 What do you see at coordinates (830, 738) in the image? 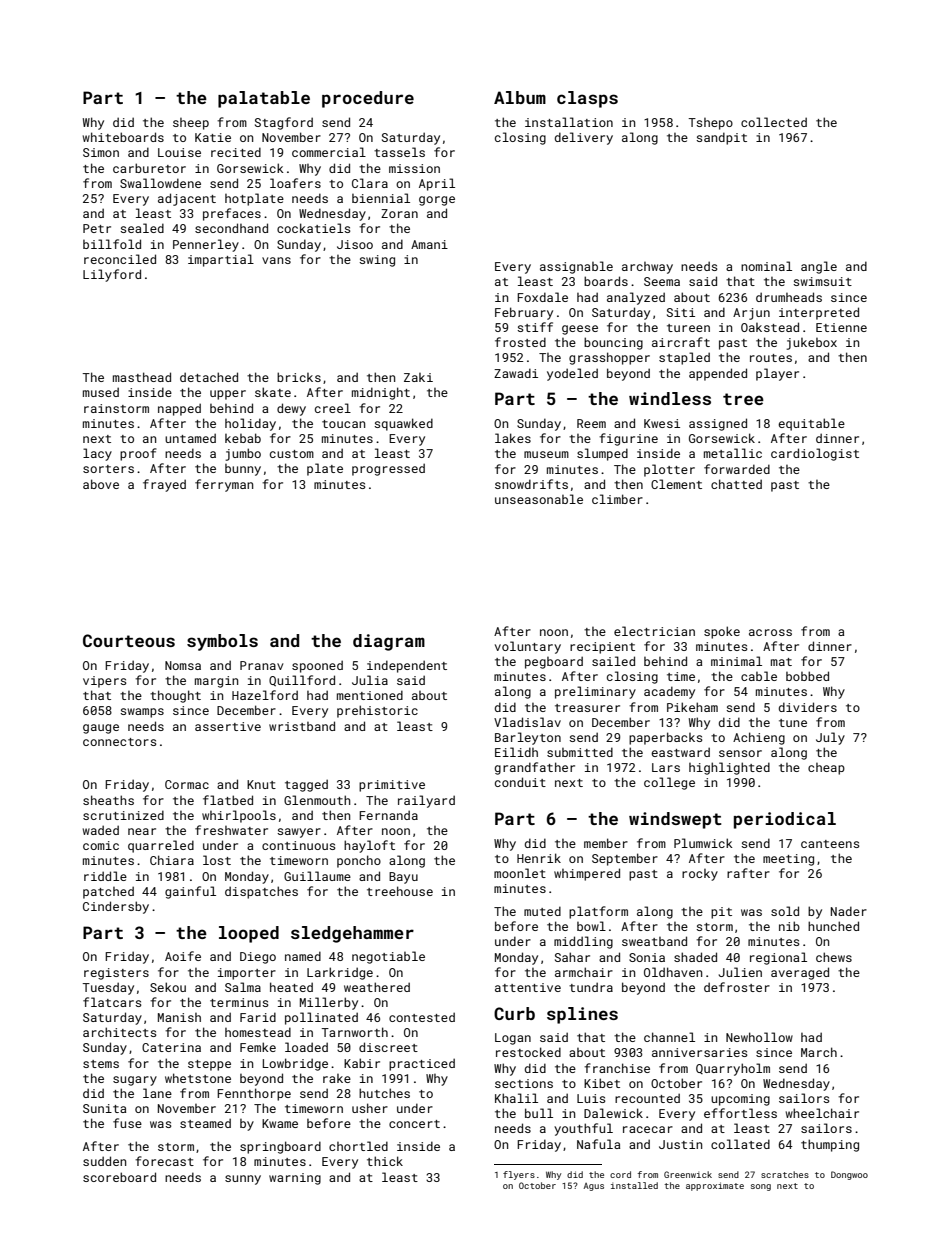
I see `July` at bounding box center [830, 738].
